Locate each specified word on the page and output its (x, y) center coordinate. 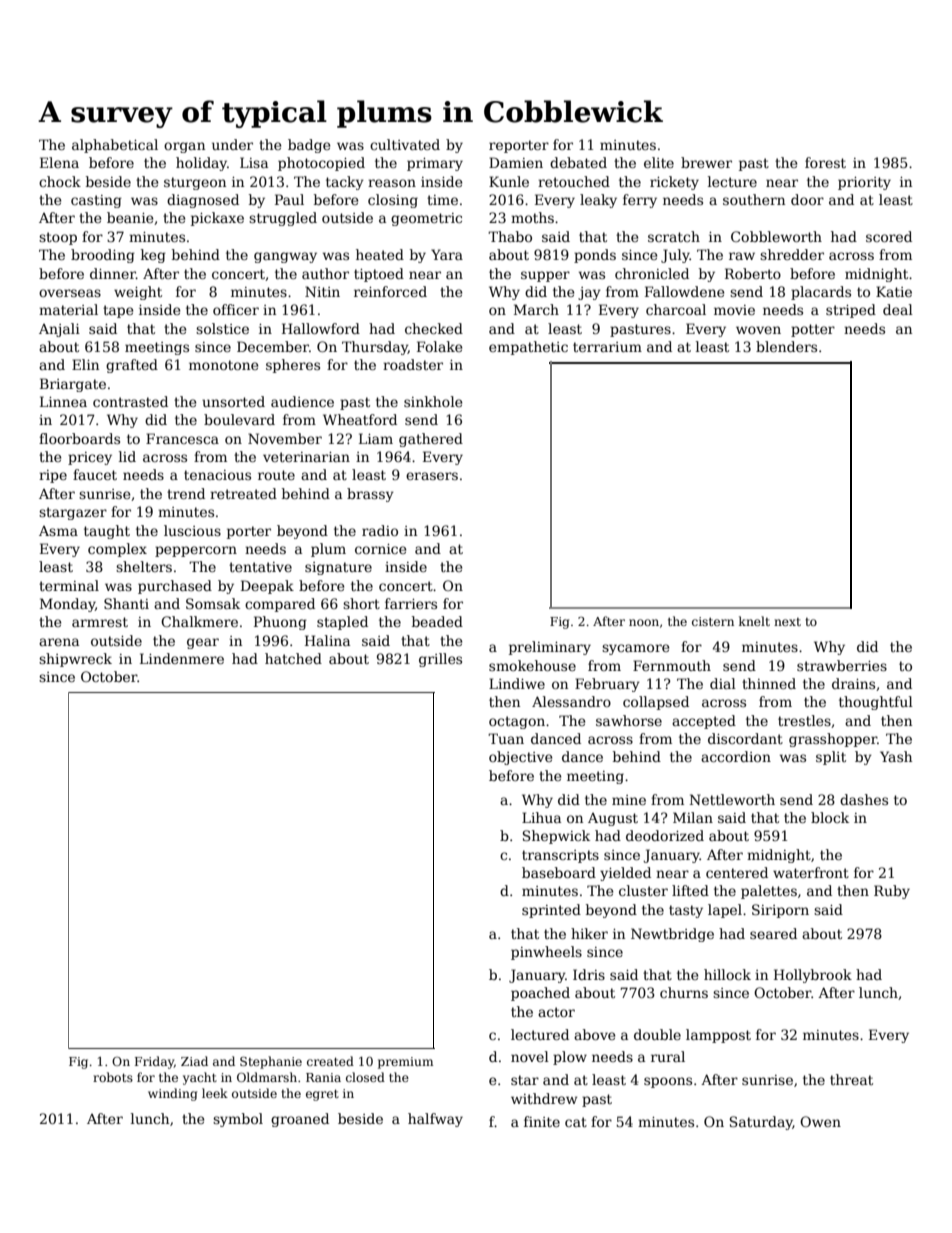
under (232, 144)
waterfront (811, 872)
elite (659, 162)
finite (542, 1121)
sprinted (551, 911)
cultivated (405, 144)
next (787, 622)
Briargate (73, 385)
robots (113, 1077)
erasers (432, 476)
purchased (175, 587)
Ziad (194, 1061)
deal (898, 309)
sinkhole (433, 401)
